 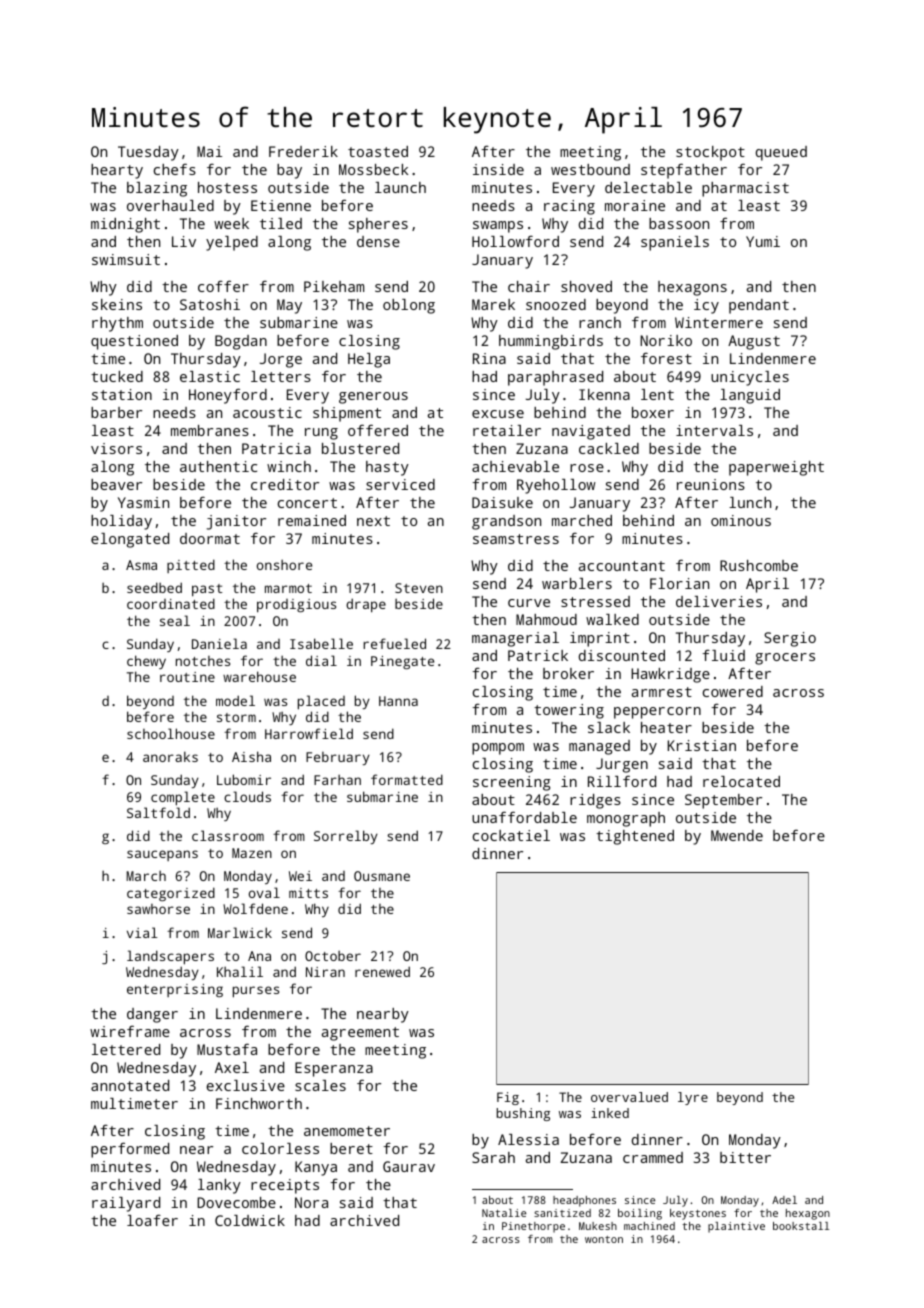 I want to click on beaver, so click(x=116, y=484).
